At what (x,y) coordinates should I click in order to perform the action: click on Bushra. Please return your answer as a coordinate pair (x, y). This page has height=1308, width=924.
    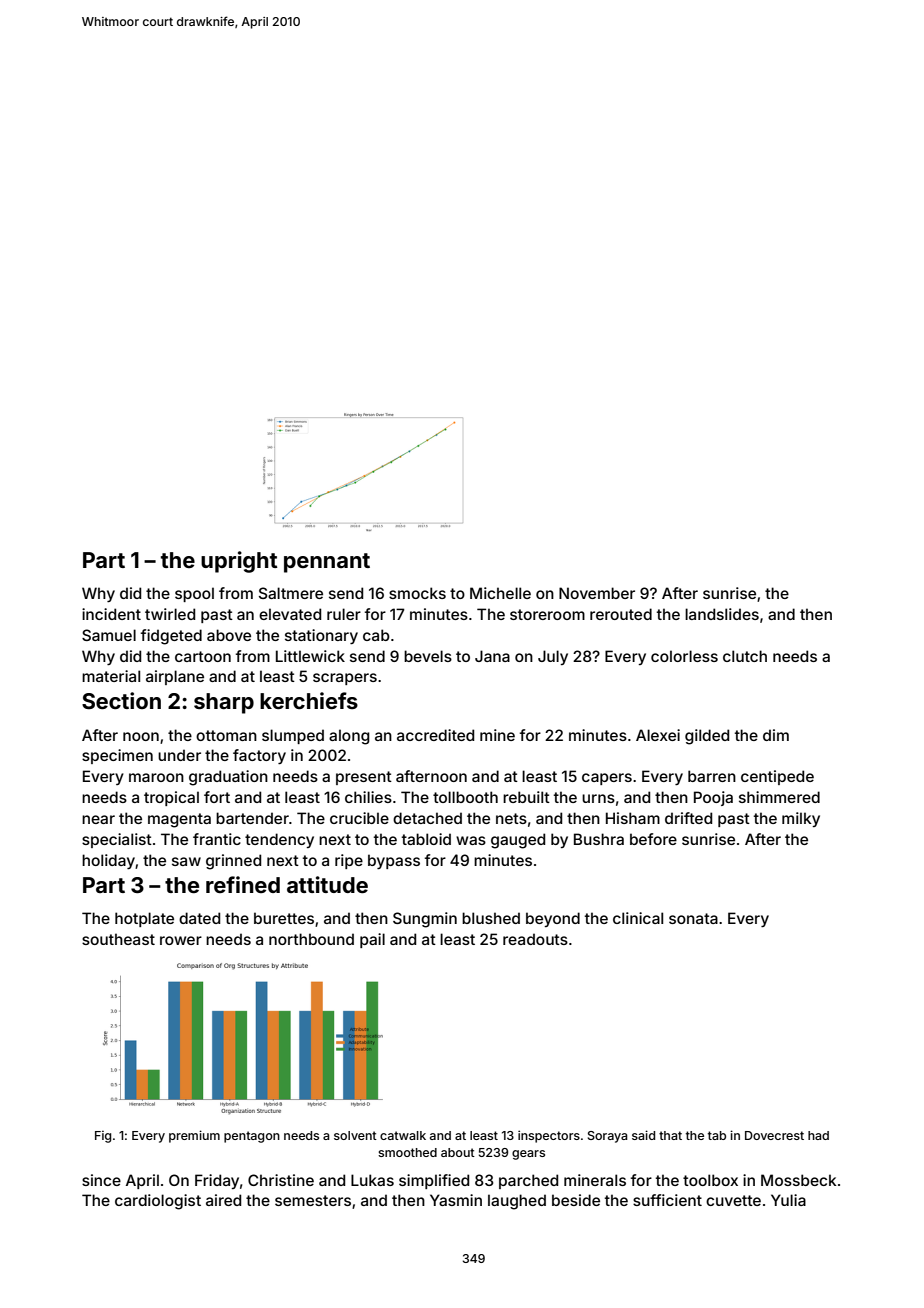
    Looking at the image, I should click on (599, 839).
